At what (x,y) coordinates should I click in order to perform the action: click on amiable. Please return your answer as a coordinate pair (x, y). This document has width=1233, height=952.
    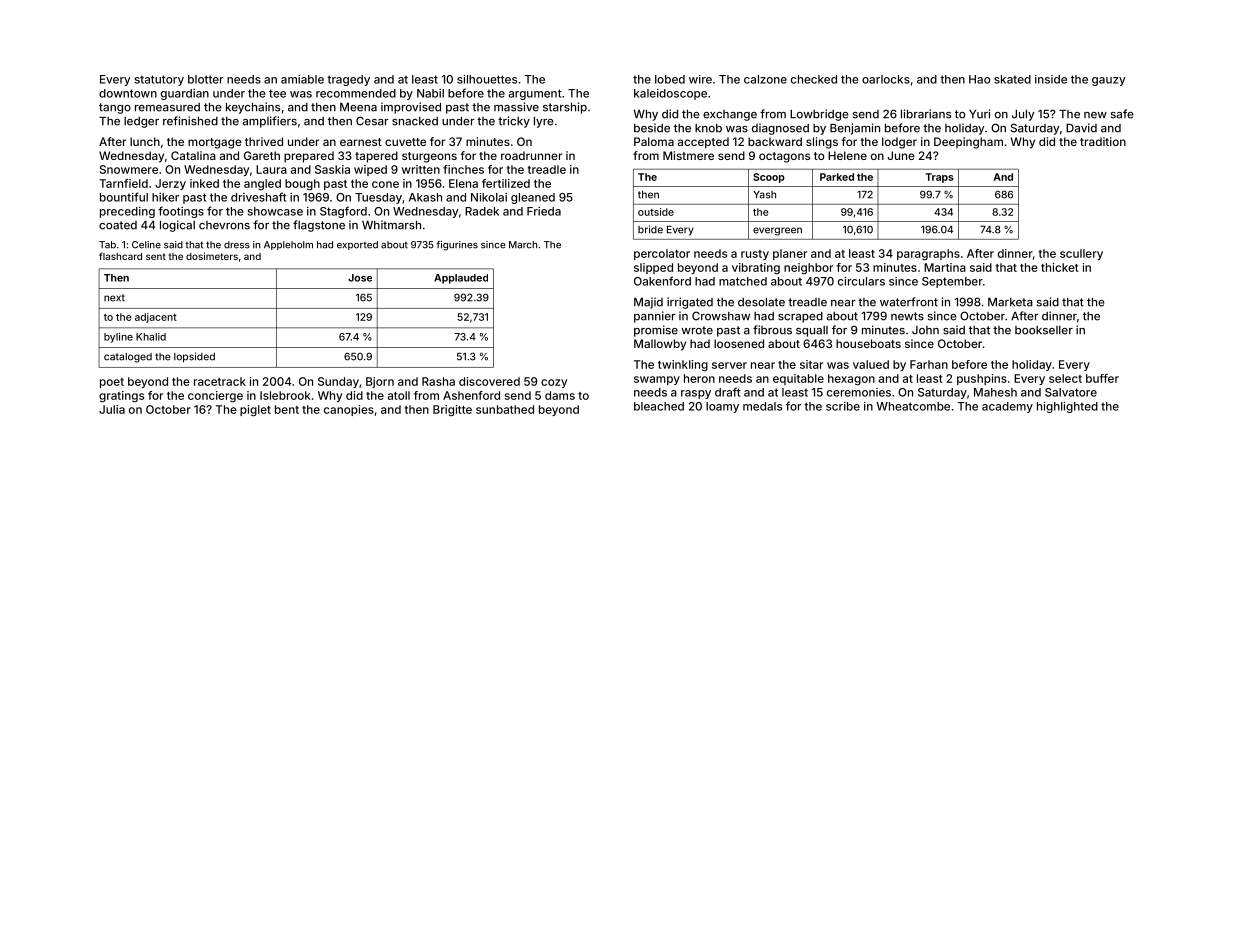
    Looking at the image, I should click on (302, 79).
